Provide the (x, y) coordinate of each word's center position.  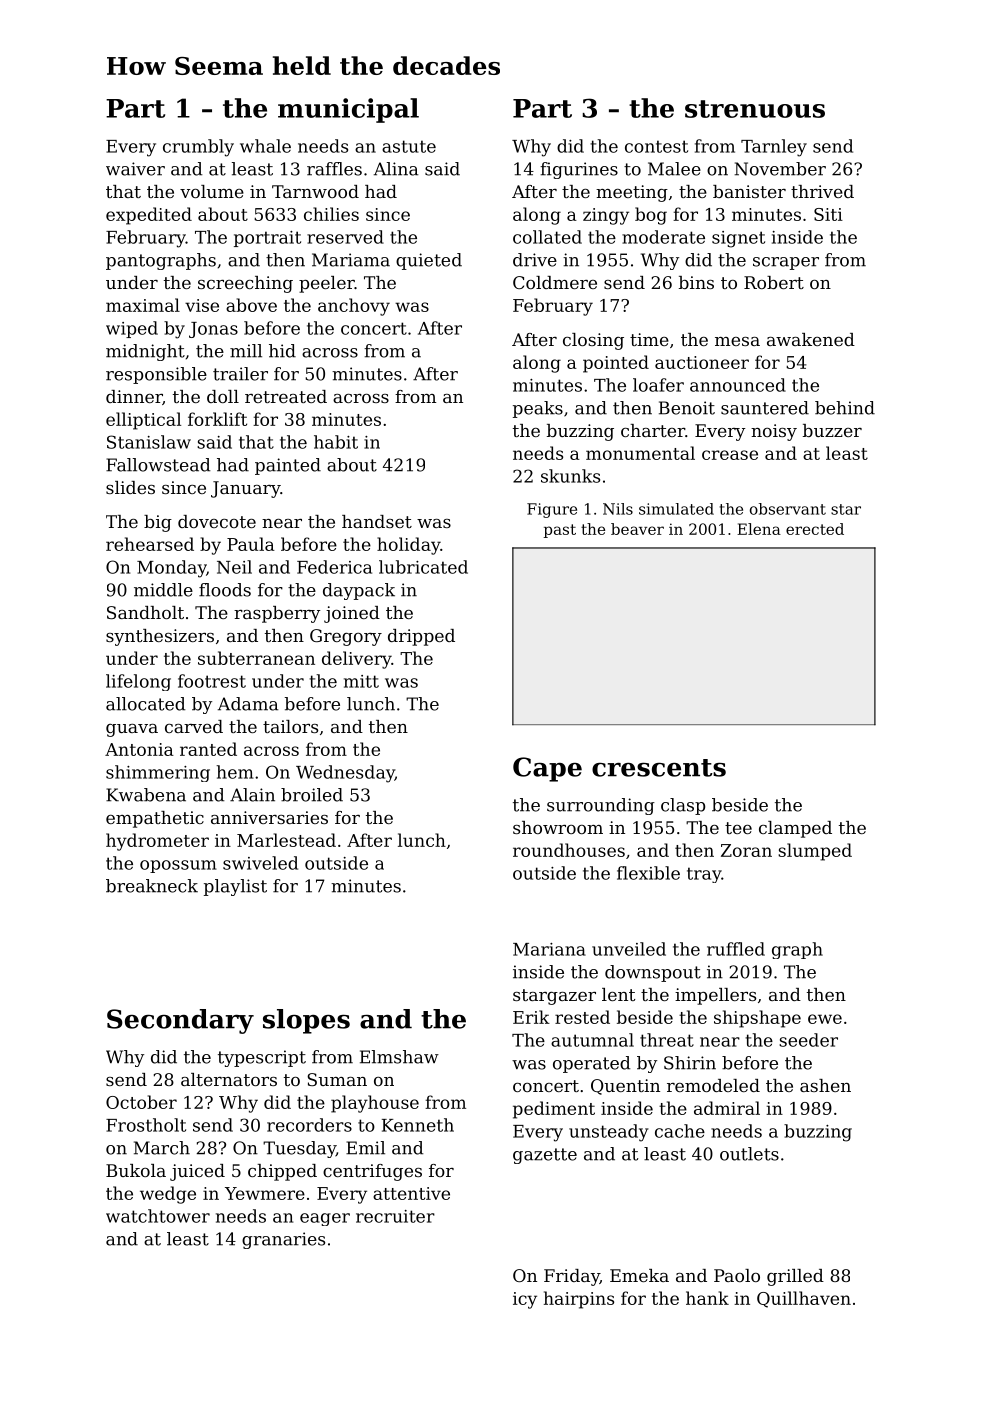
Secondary (180, 1021)
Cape (547, 769)
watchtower (158, 1216)
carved (194, 726)
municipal (348, 110)
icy (525, 1300)
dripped (421, 637)
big (158, 523)
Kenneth (418, 1125)
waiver (135, 169)
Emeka (639, 1275)
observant (788, 509)
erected (815, 529)
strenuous (755, 109)
